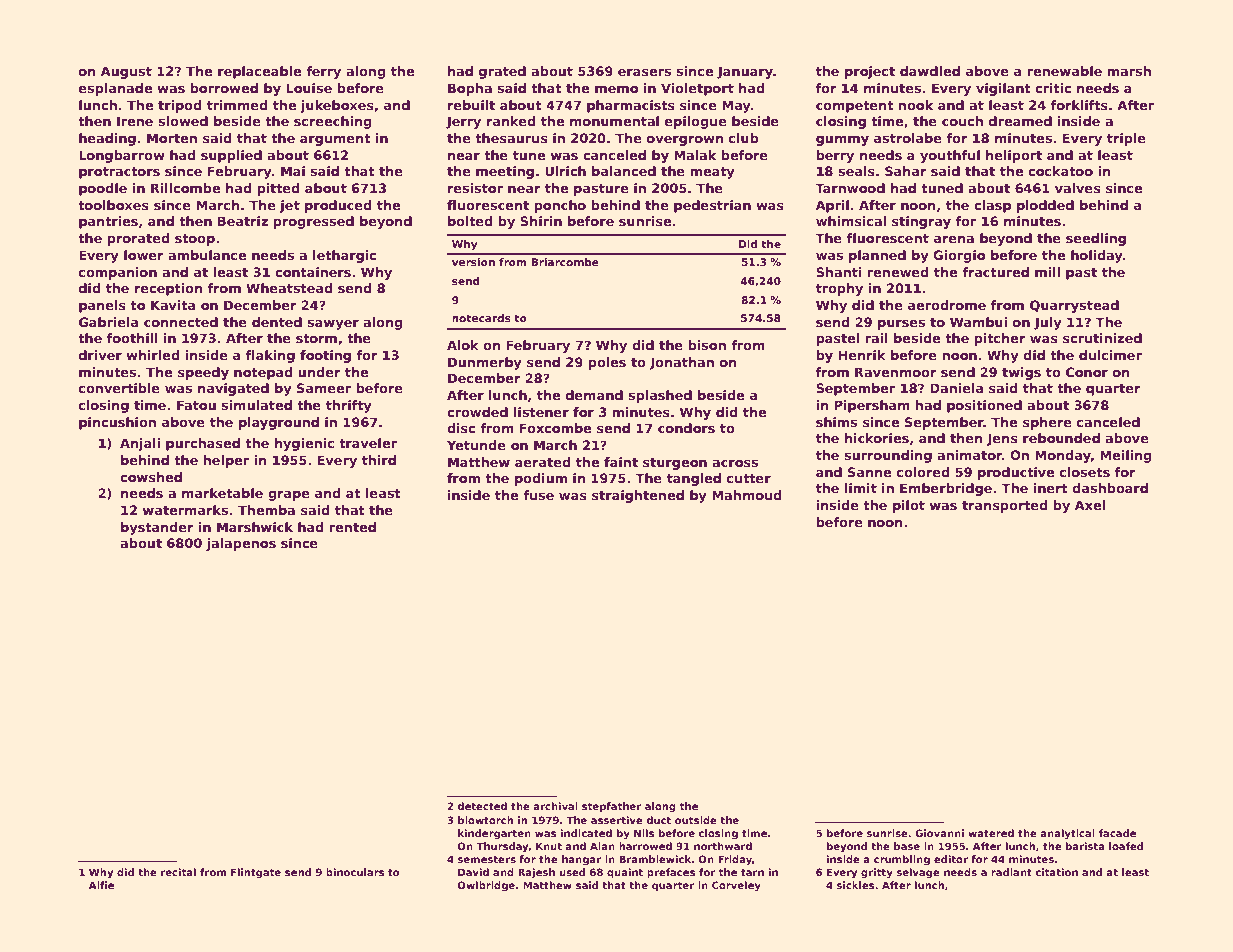 The height and width of the screenshot is (952, 1233). I want to click on straightened, so click(638, 496).
